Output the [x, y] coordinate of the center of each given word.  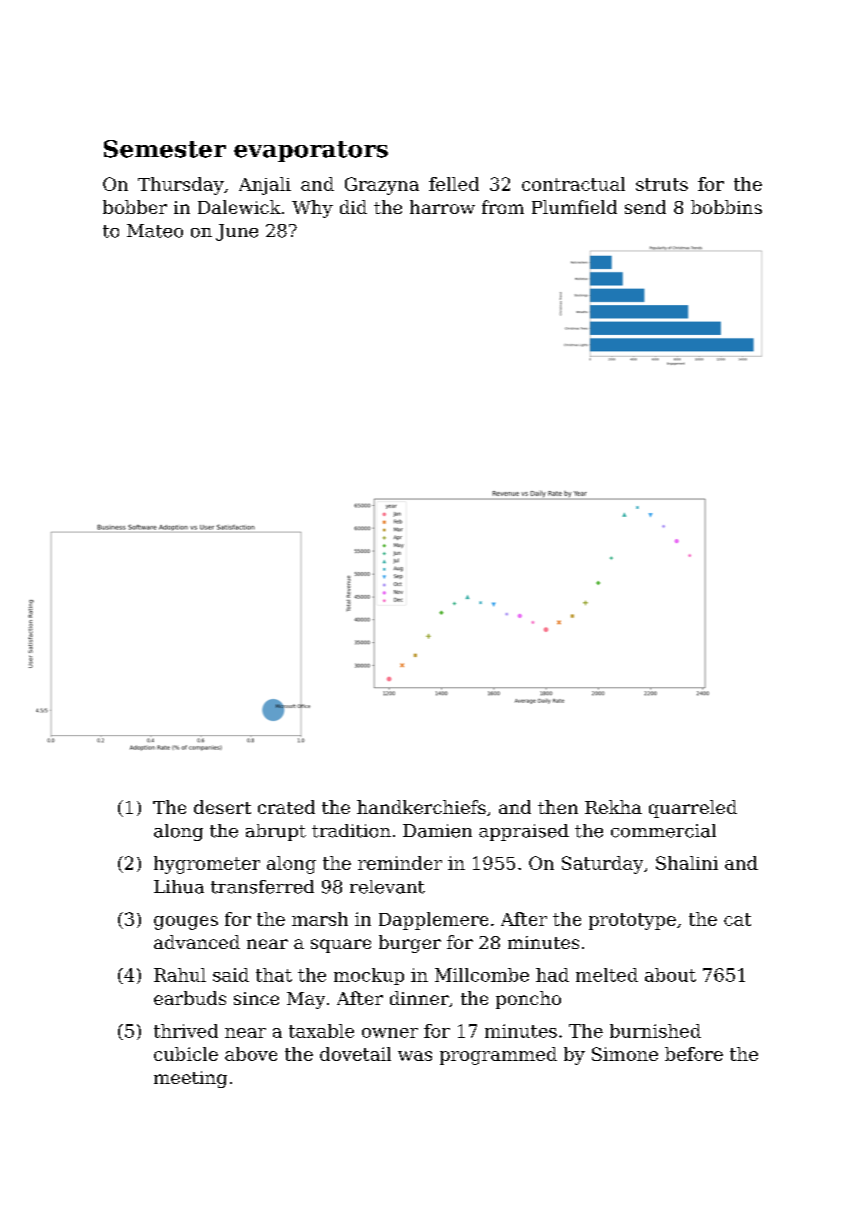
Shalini [687, 863]
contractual [573, 184]
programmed [498, 1056]
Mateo [155, 231]
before [694, 1054]
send [645, 207]
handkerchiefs [421, 807]
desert [222, 807]
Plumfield [574, 207]
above [251, 1054]
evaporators [311, 151]
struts [662, 184]
